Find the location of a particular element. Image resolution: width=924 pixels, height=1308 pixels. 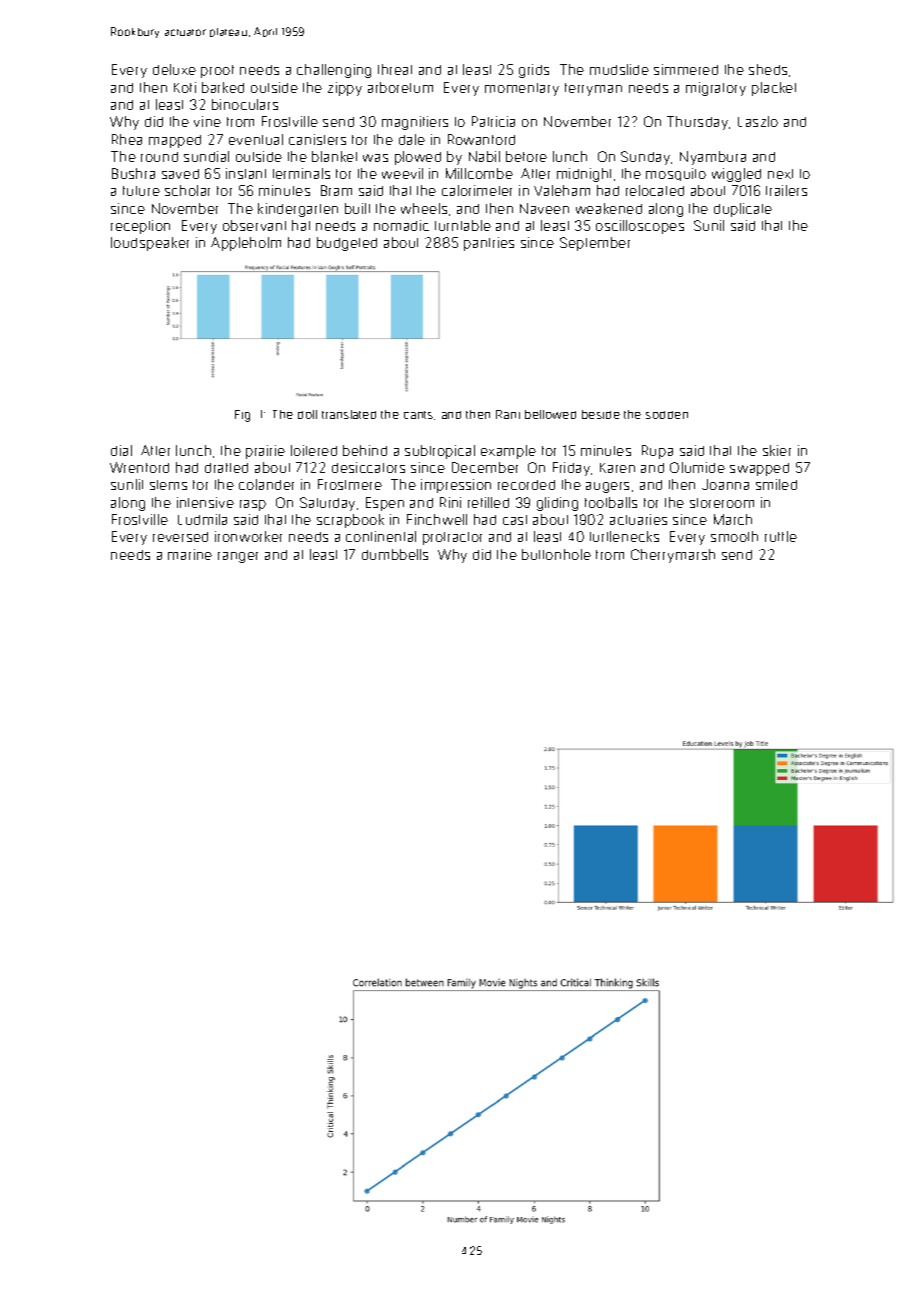

Sunil is located at coordinates (709, 225).
